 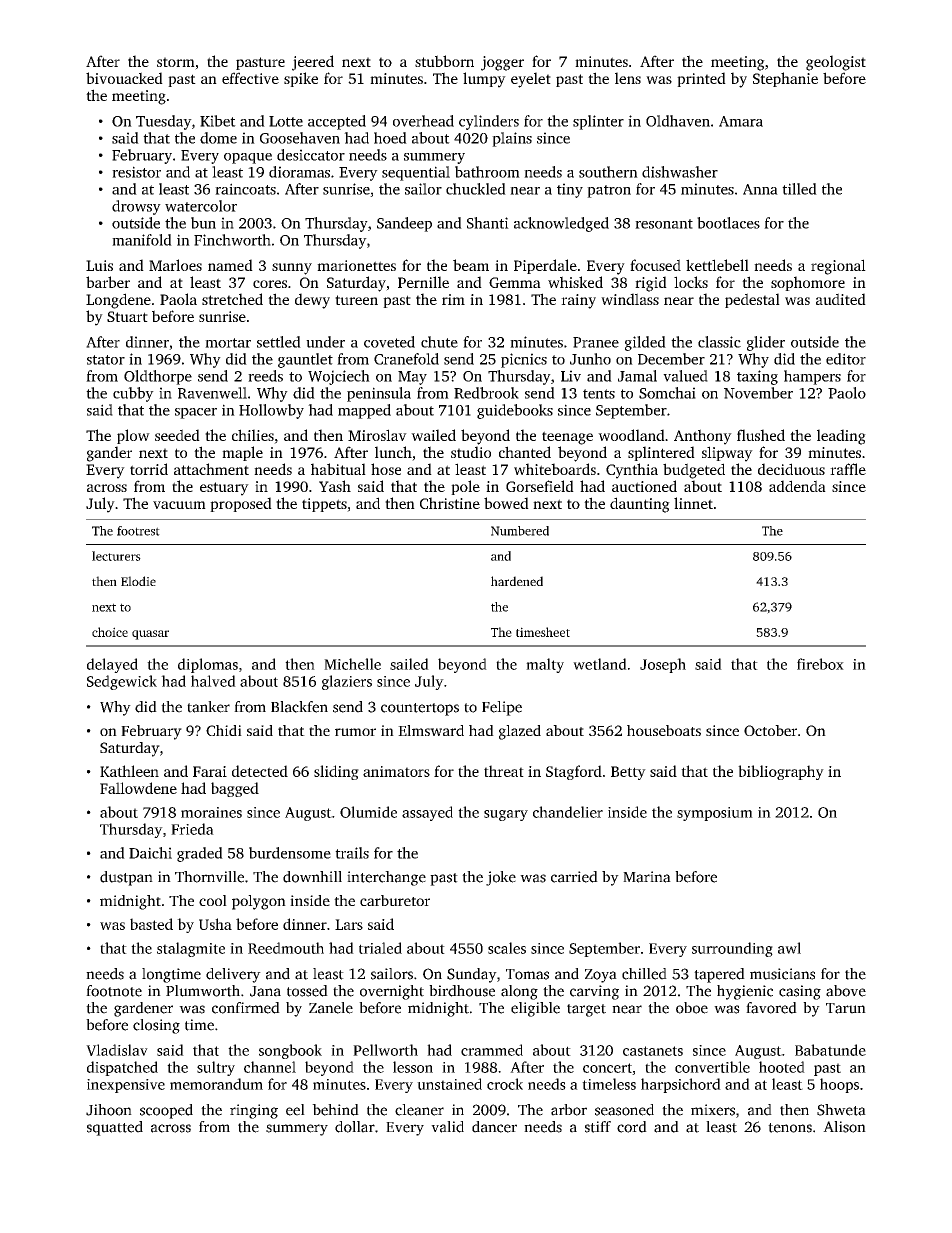 I want to click on Paolo, so click(x=847, y=393).
